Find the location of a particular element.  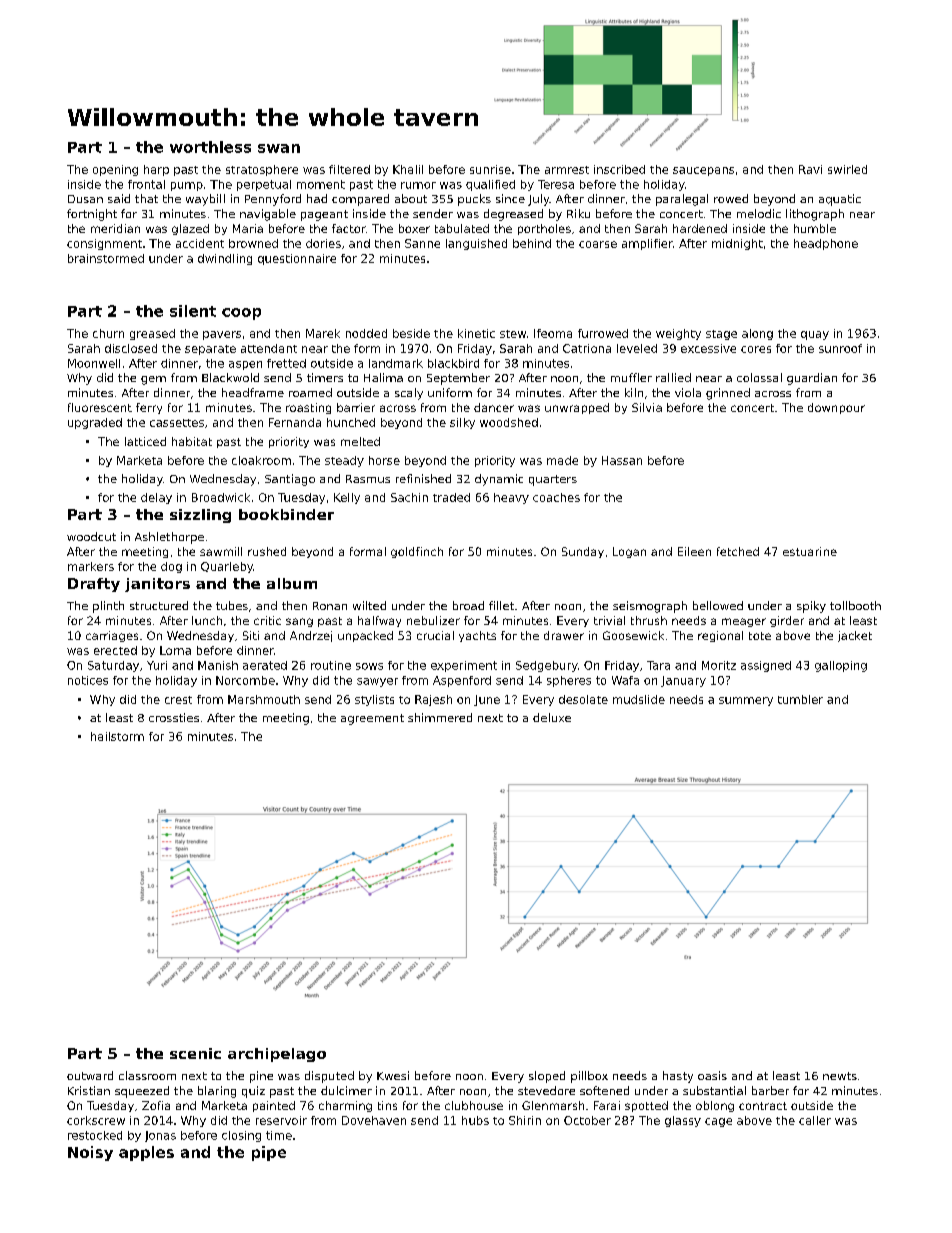

unwrapped is located at coordinates (577, 408).
